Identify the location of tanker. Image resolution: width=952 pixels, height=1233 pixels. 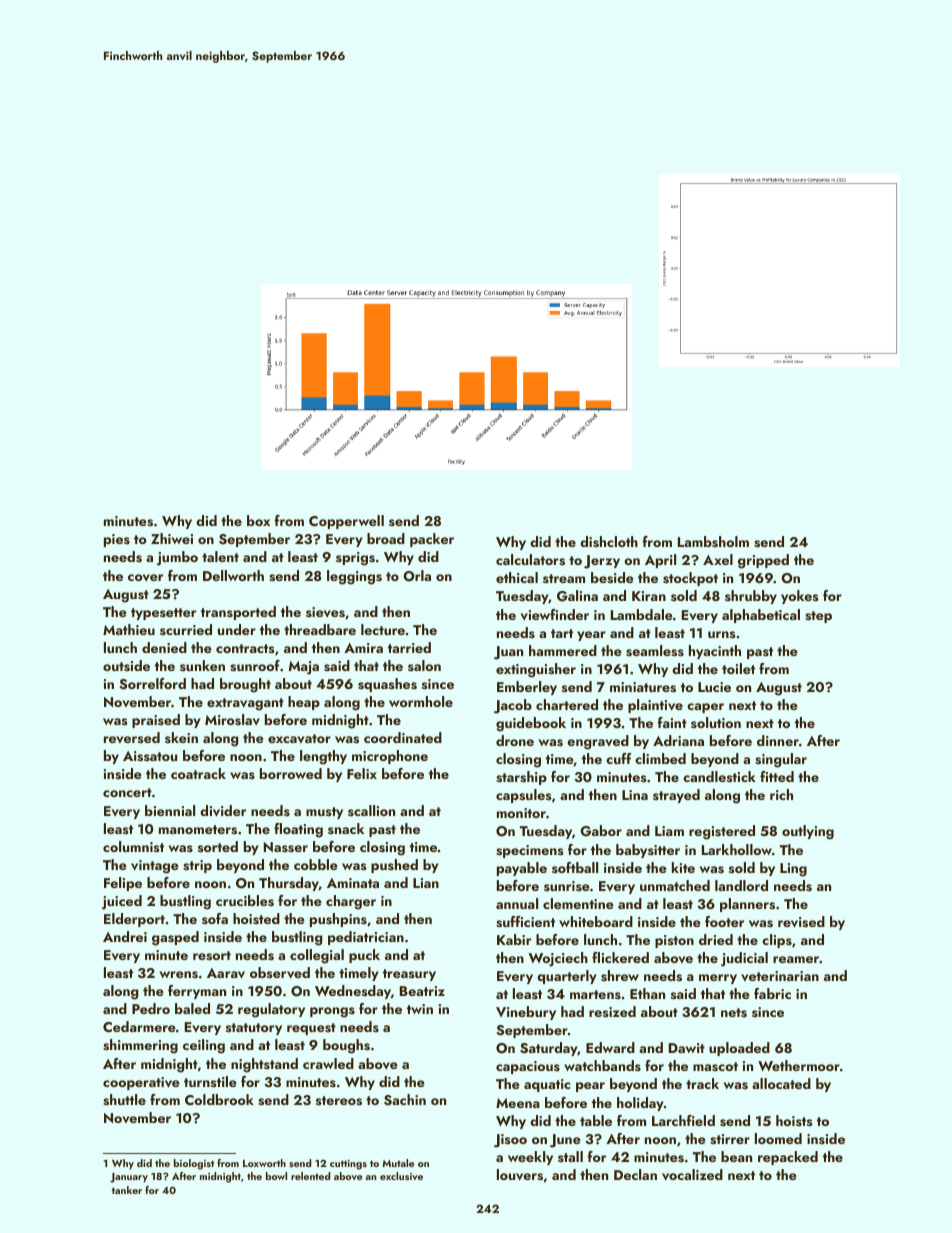
(127, 1190).
